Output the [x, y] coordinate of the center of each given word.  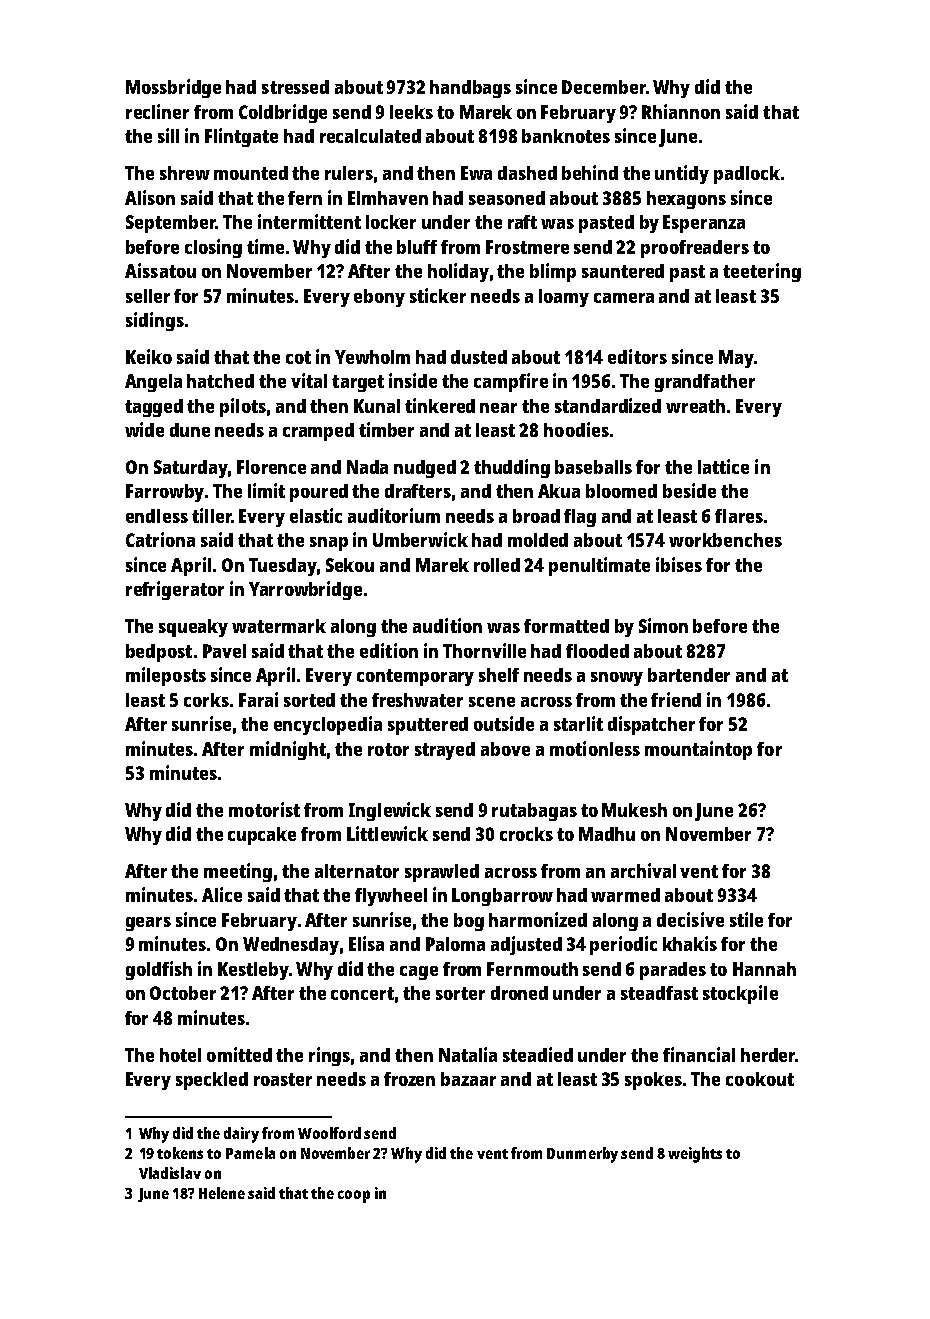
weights [695, 1155]
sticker [438, 295]
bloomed [621, 491]
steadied [538, 1054]
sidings [155, 321]
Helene [222, 1193]
